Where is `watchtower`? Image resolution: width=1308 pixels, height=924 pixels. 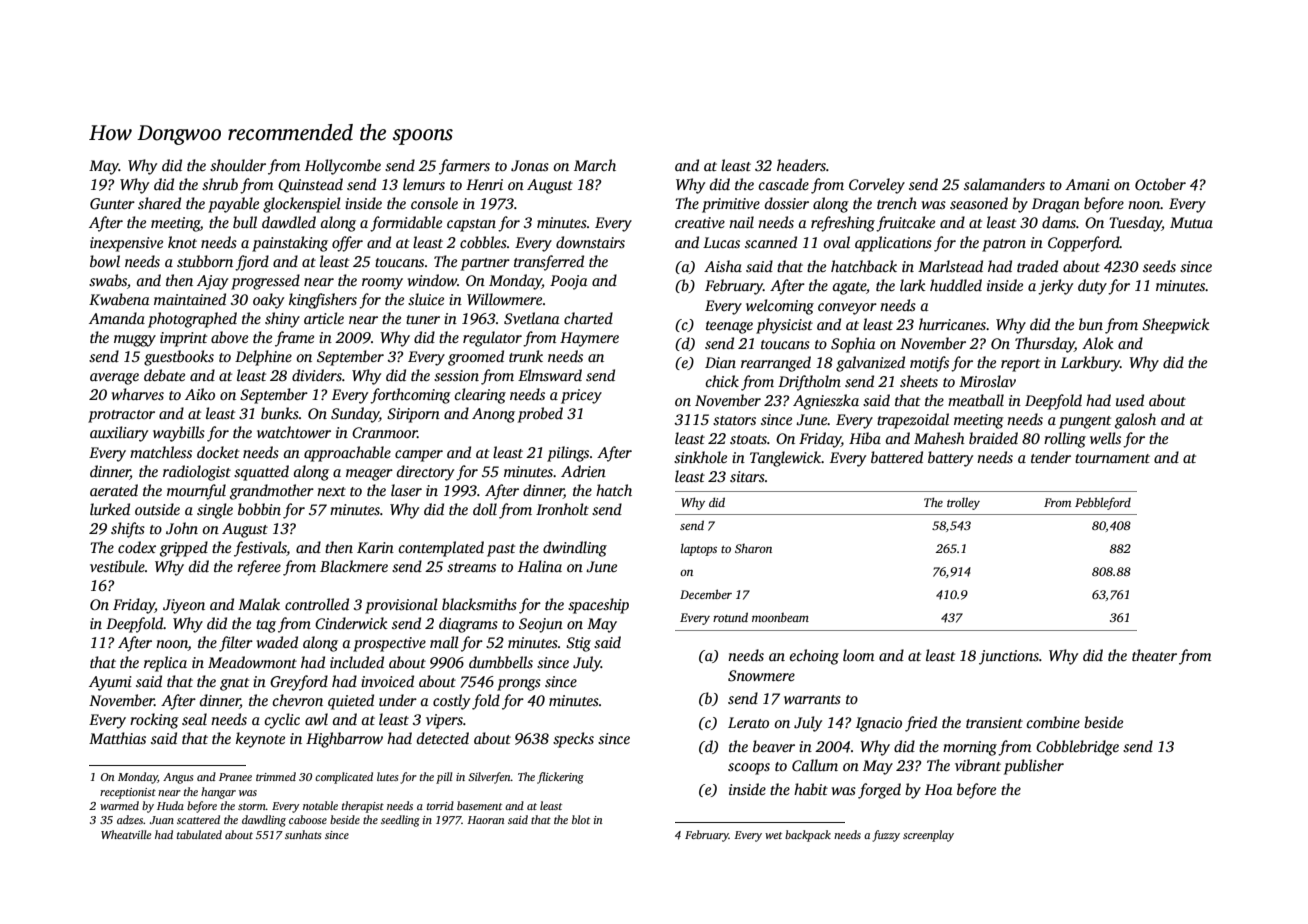 watchtower is located at coordinates (294, 432).
